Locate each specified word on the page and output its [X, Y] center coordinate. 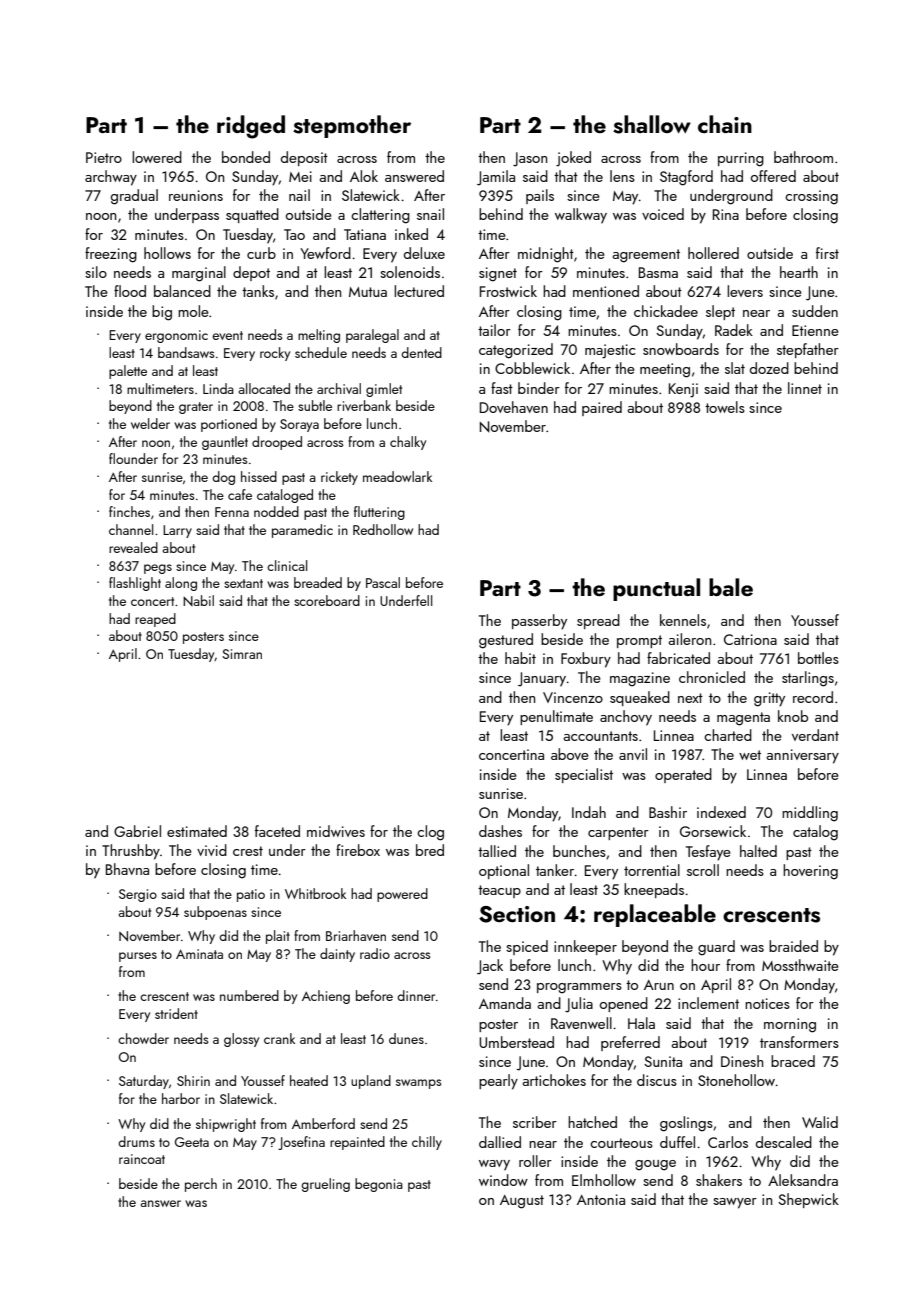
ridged [251, 127]
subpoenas [215, 913]
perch [201, 1185]
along [181, 584]
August [522, 1202]
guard [716, 948]
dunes [406, 1038]
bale [731, 587]
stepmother [352, 126]
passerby [539, 622]
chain [725, 124]
